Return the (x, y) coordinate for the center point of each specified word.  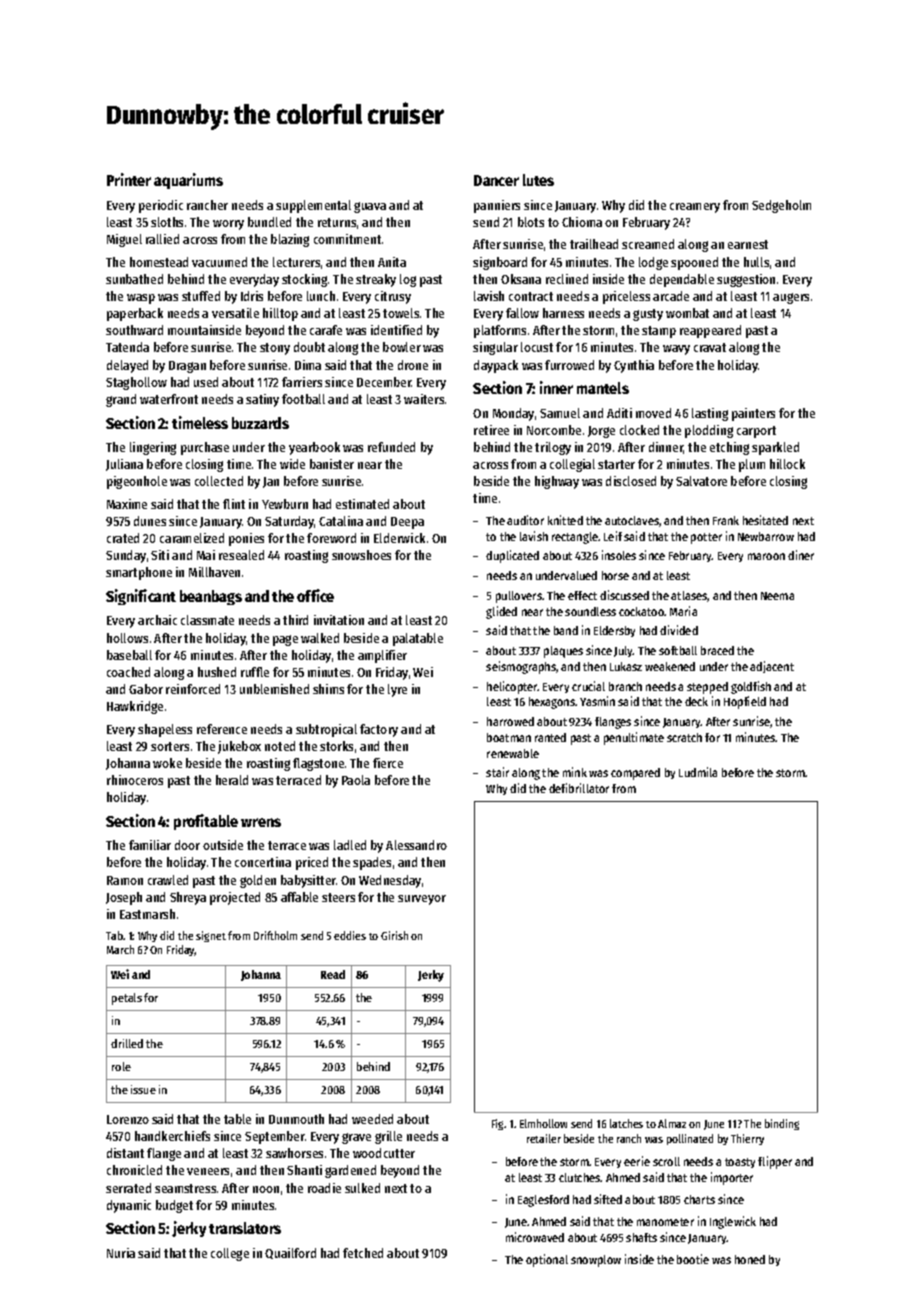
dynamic (129, 1206)
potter (706, 538)
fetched (363, 1253)
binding (782, 1124)
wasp (141, 299)
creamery (695, 208)
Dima (308, 365)
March (120, 949)
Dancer (496, 180)
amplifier (382, 656)
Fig (498, 1124)
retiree (491, 430)
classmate (207, 620)
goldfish (751, 687)
